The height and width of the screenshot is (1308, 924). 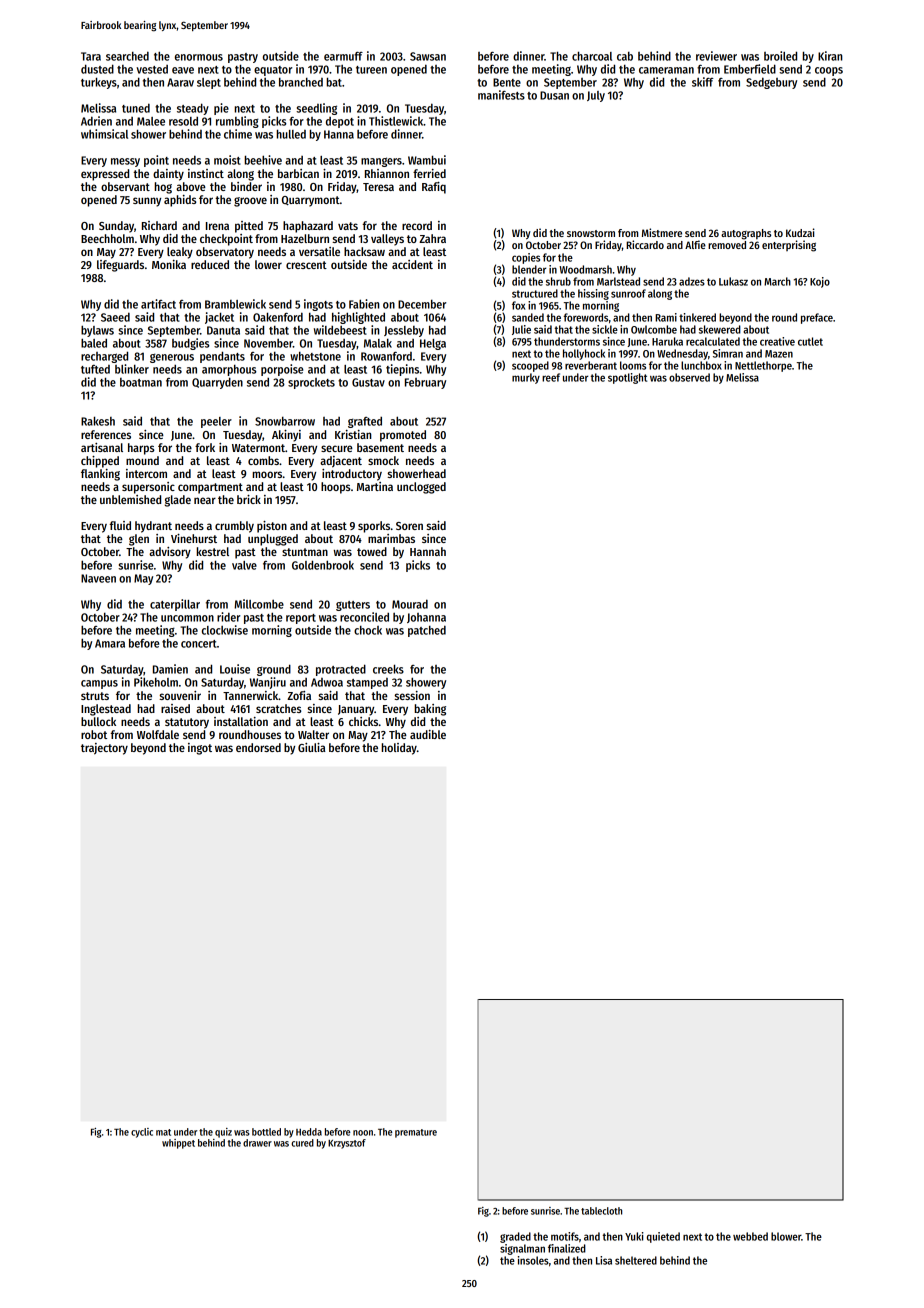 I want to click on Gustav, so click(x=368, y=382).
